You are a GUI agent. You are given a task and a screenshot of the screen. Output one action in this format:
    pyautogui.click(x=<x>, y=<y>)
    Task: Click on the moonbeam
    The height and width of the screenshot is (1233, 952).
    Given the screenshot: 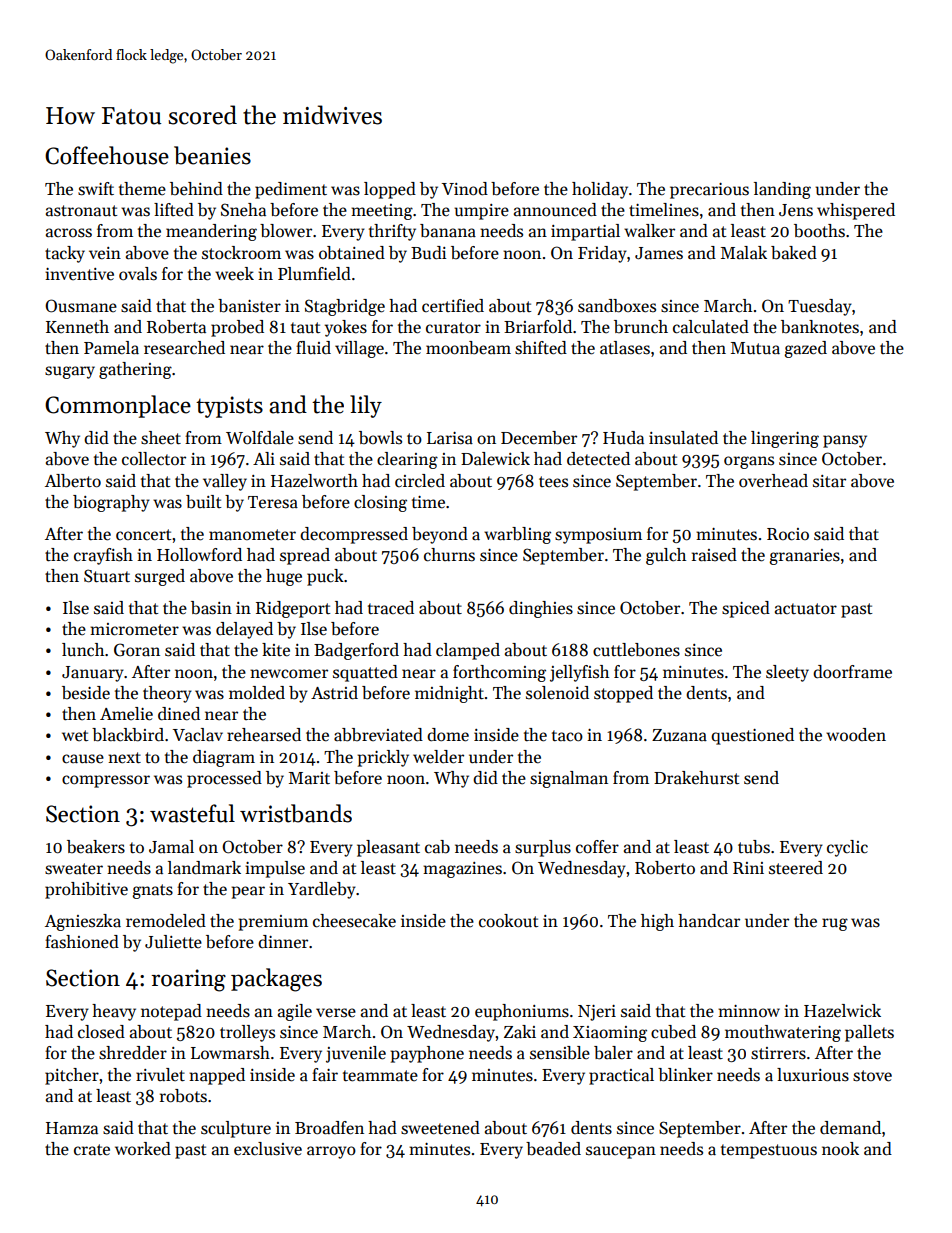 What is the action you would take?
    pyautogui.click(x=468, y=348)
